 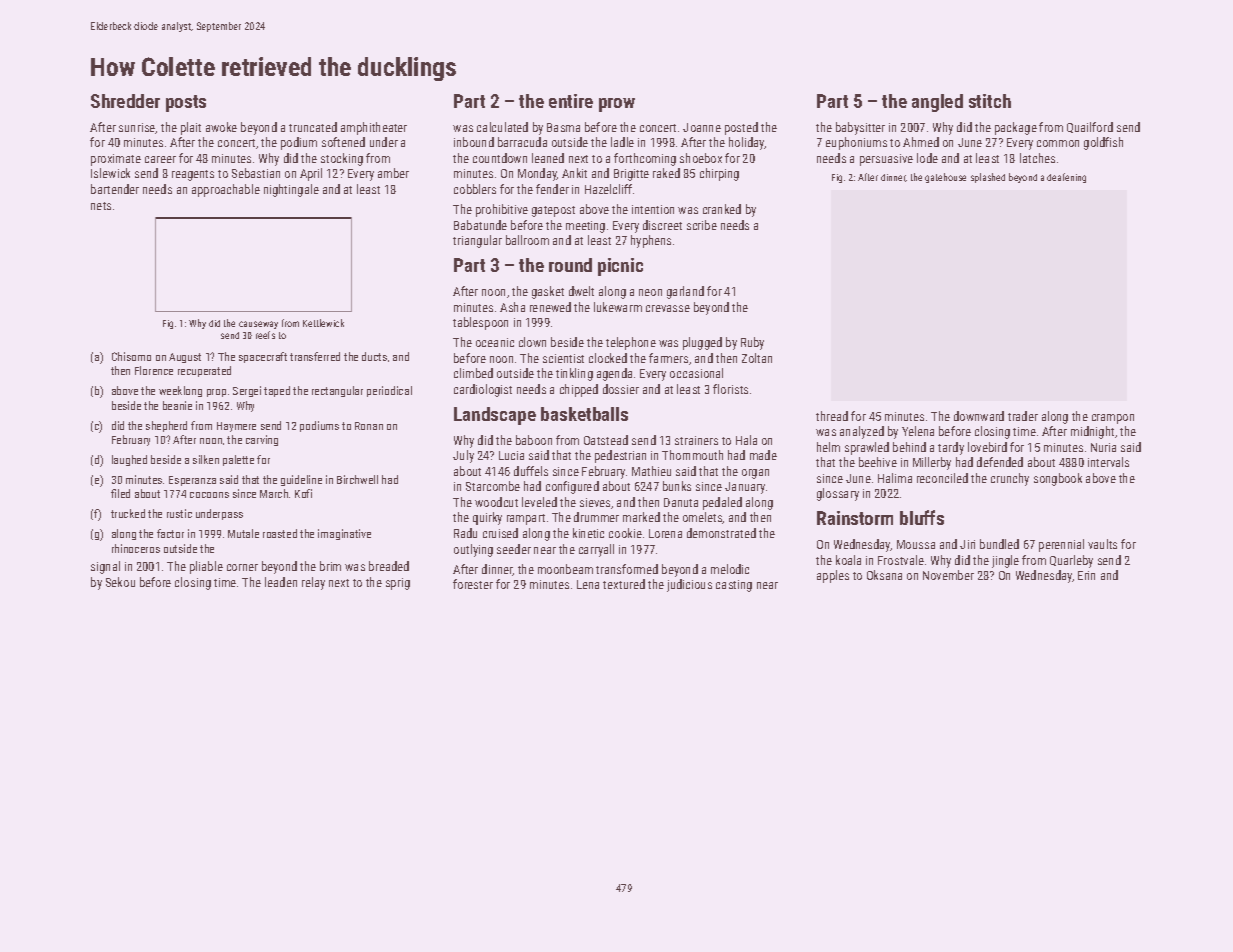 What do you see at coordinates (752, 343) in the image?
I see `Ruby` at bounding box center [752, 343].
